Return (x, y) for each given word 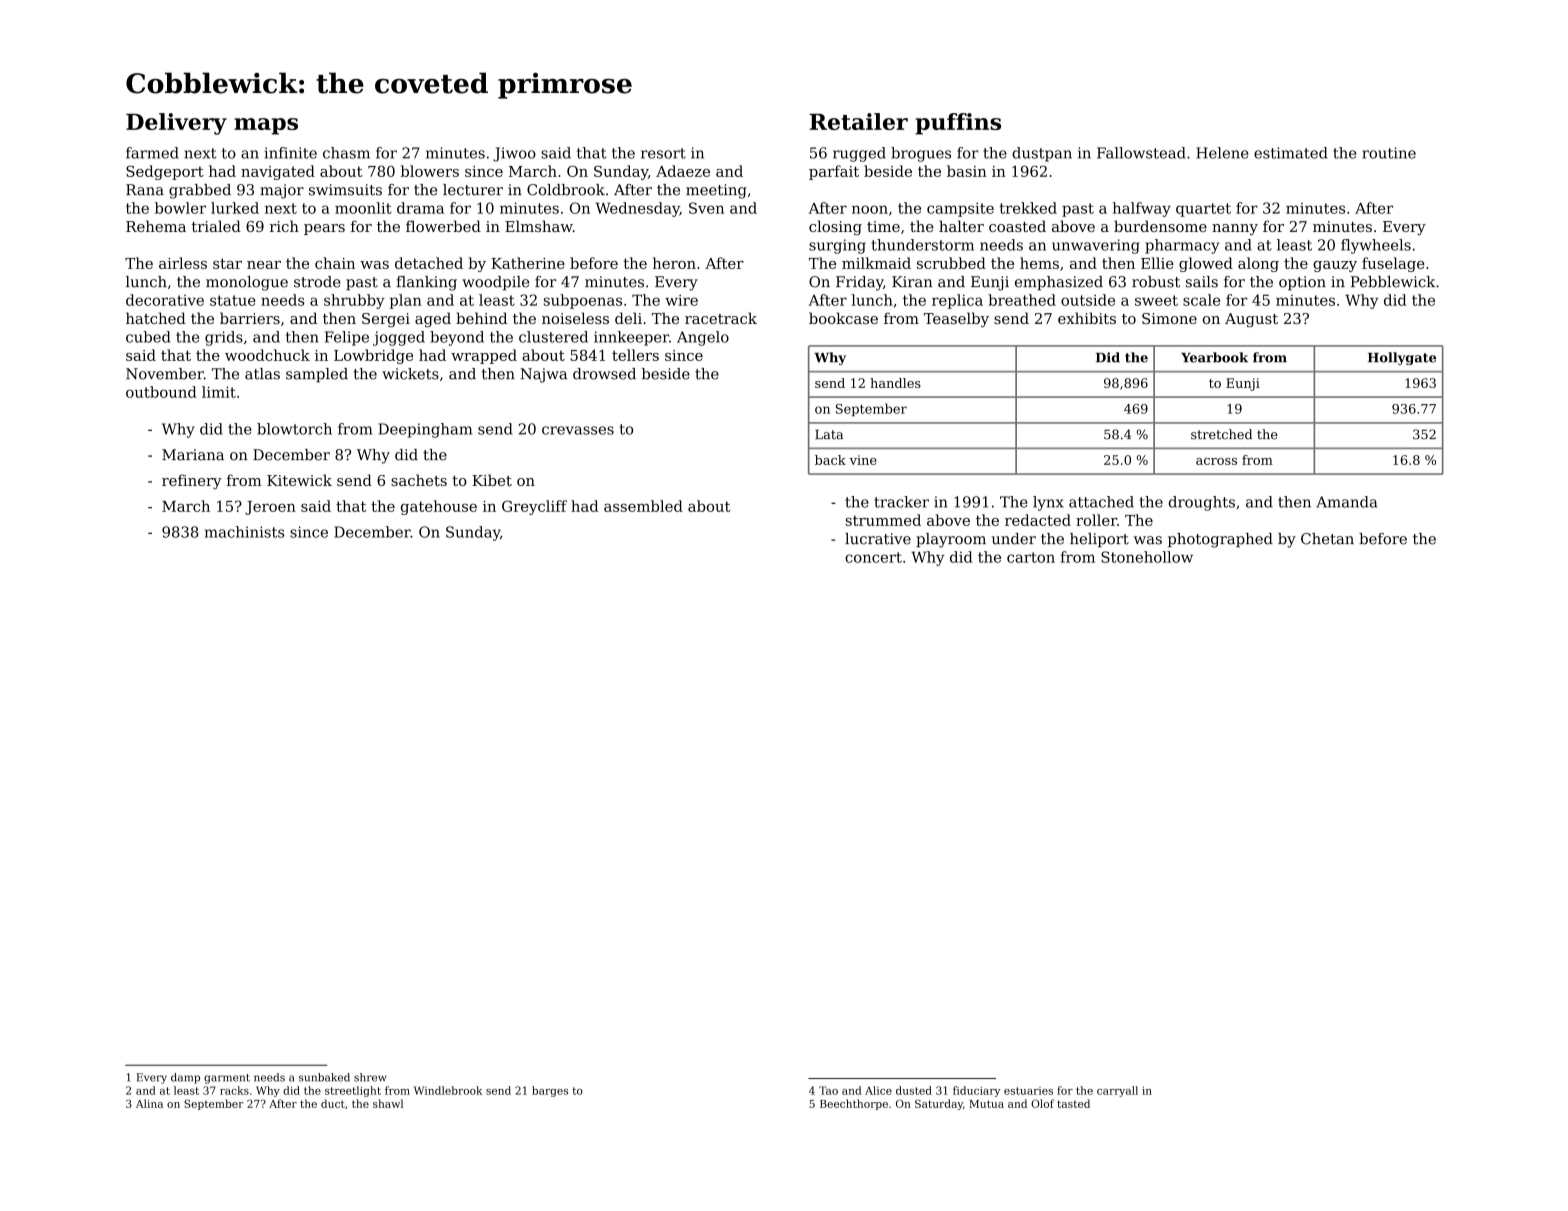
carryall (1117, 1091)
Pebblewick (1393, 282)
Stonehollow (1147, 557)
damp (185, 1078)
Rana (145, 190)
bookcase (843, 318)
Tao (828, 1090)
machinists (245, 532)
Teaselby (956, 319)
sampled (317, 375)
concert (873, 557)
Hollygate (1402, 358)
